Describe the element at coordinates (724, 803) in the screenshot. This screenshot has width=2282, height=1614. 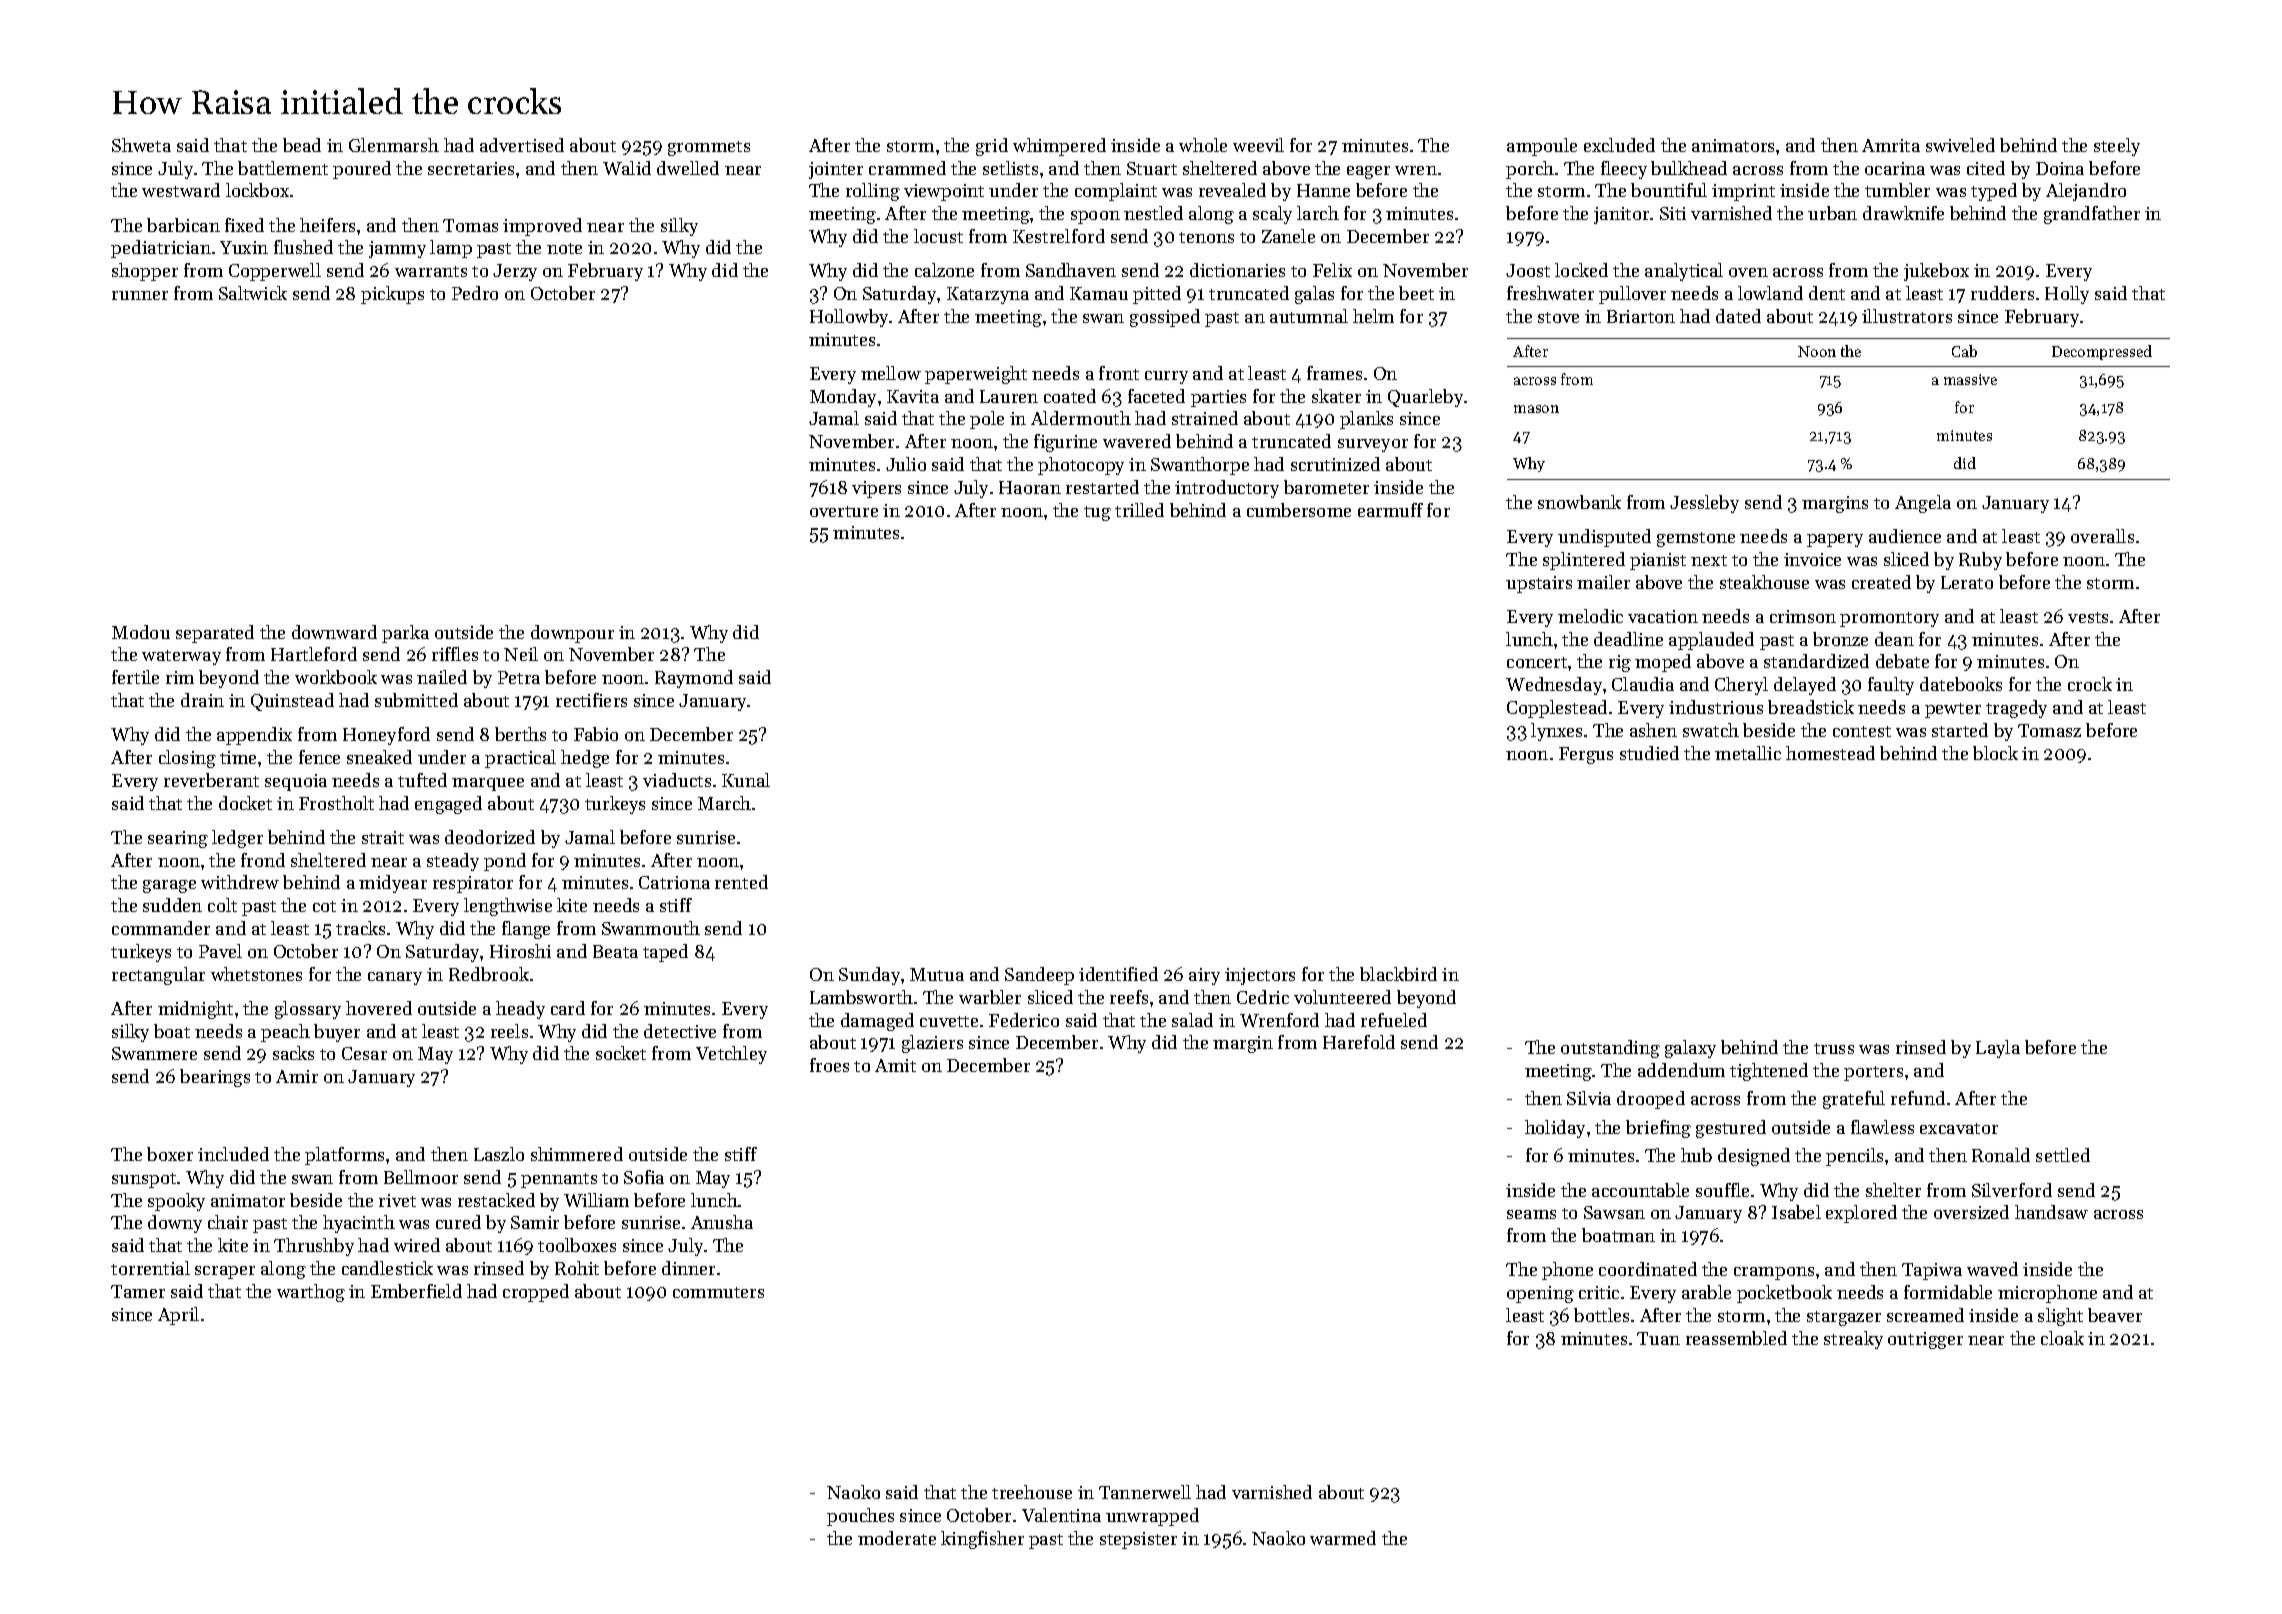
I see `March` at that location.
